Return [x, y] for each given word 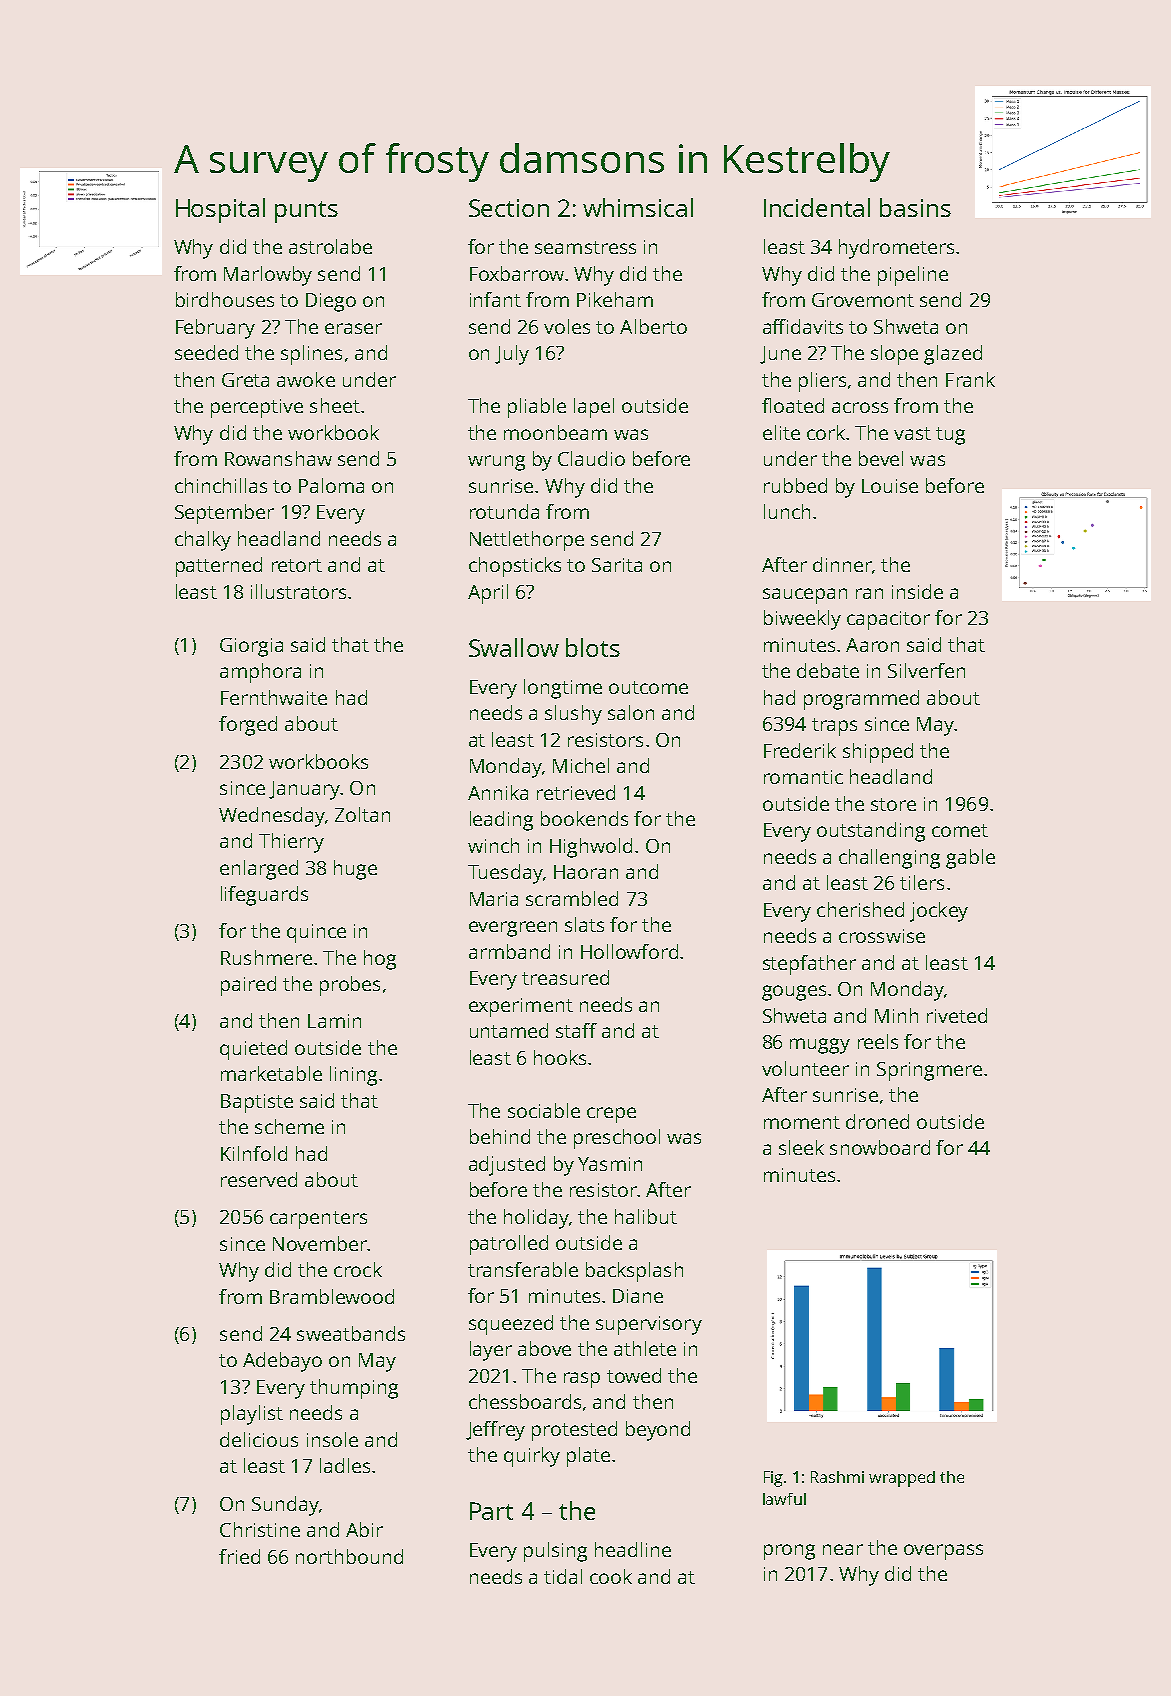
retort [297, 565]
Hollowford [629, 951]
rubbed [795, 485]
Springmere [929, 1071]
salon [631, 712]
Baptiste [257, 1103]
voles [567, 326]
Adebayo [282, 1362]
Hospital [220, 210]
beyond [658, 1431]
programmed [861, 700]
